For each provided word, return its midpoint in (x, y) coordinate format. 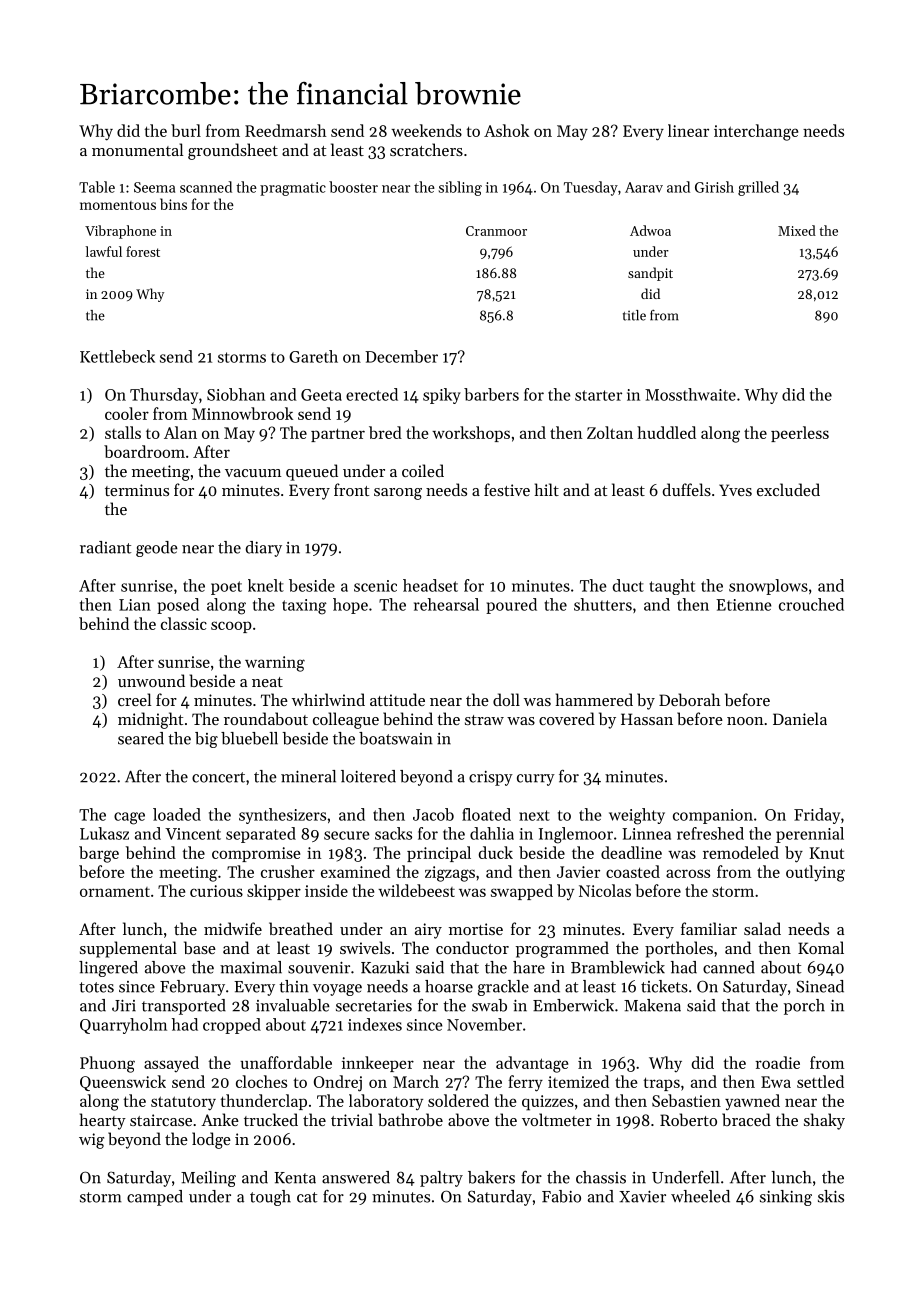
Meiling (208, 1179)
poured (511, 606)
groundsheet (233, 151)
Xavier (642, 1196)
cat (307, 1197)
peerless (800, 434)
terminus (137, 490)
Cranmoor (496, 231)
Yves (735, 490)
